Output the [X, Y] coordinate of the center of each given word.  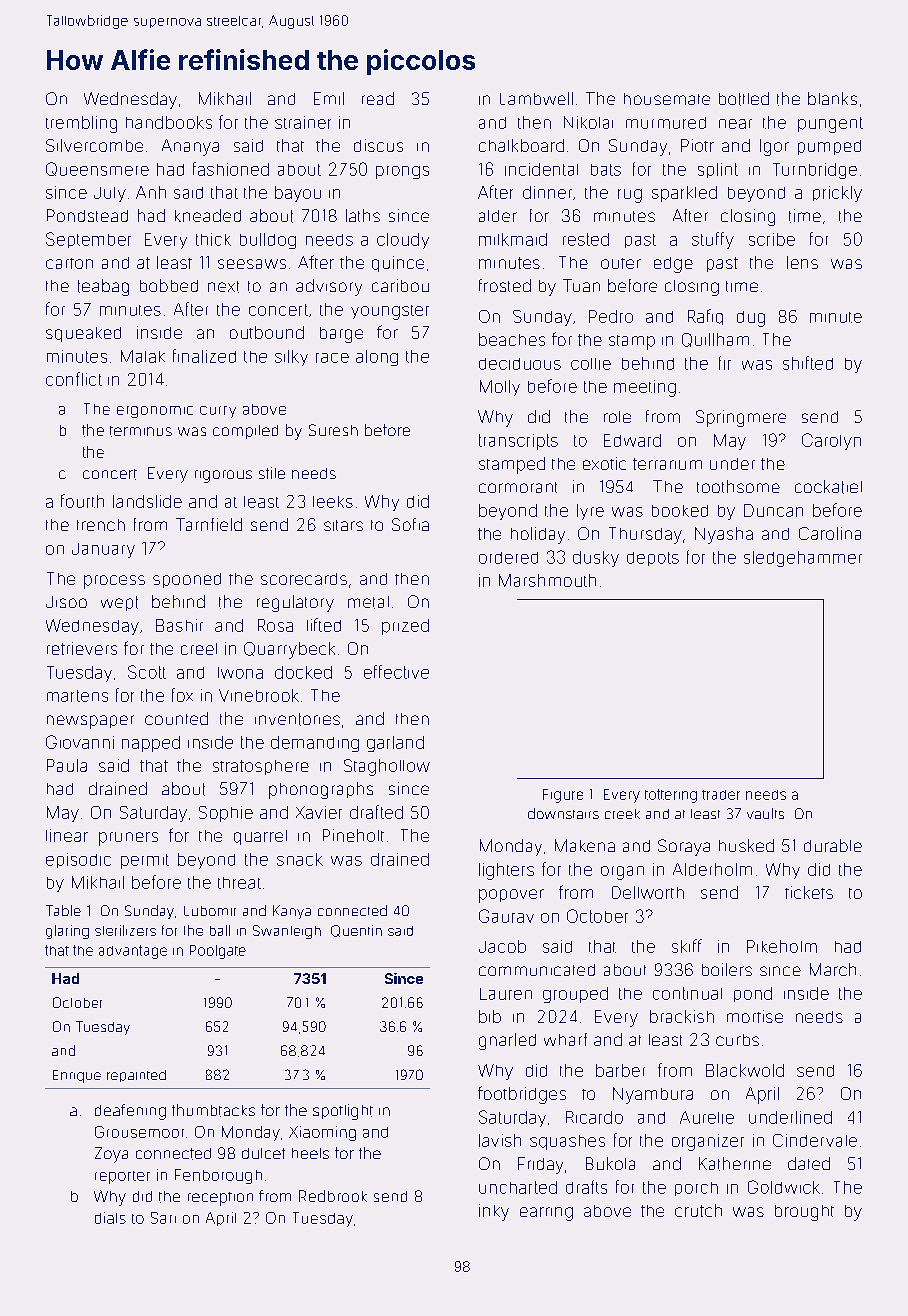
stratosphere [261, 767]
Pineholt [353, 835]
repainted [136, 1076]
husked [746, 845]
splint [718, 170]
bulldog [268, 241]
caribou [400, 285]
